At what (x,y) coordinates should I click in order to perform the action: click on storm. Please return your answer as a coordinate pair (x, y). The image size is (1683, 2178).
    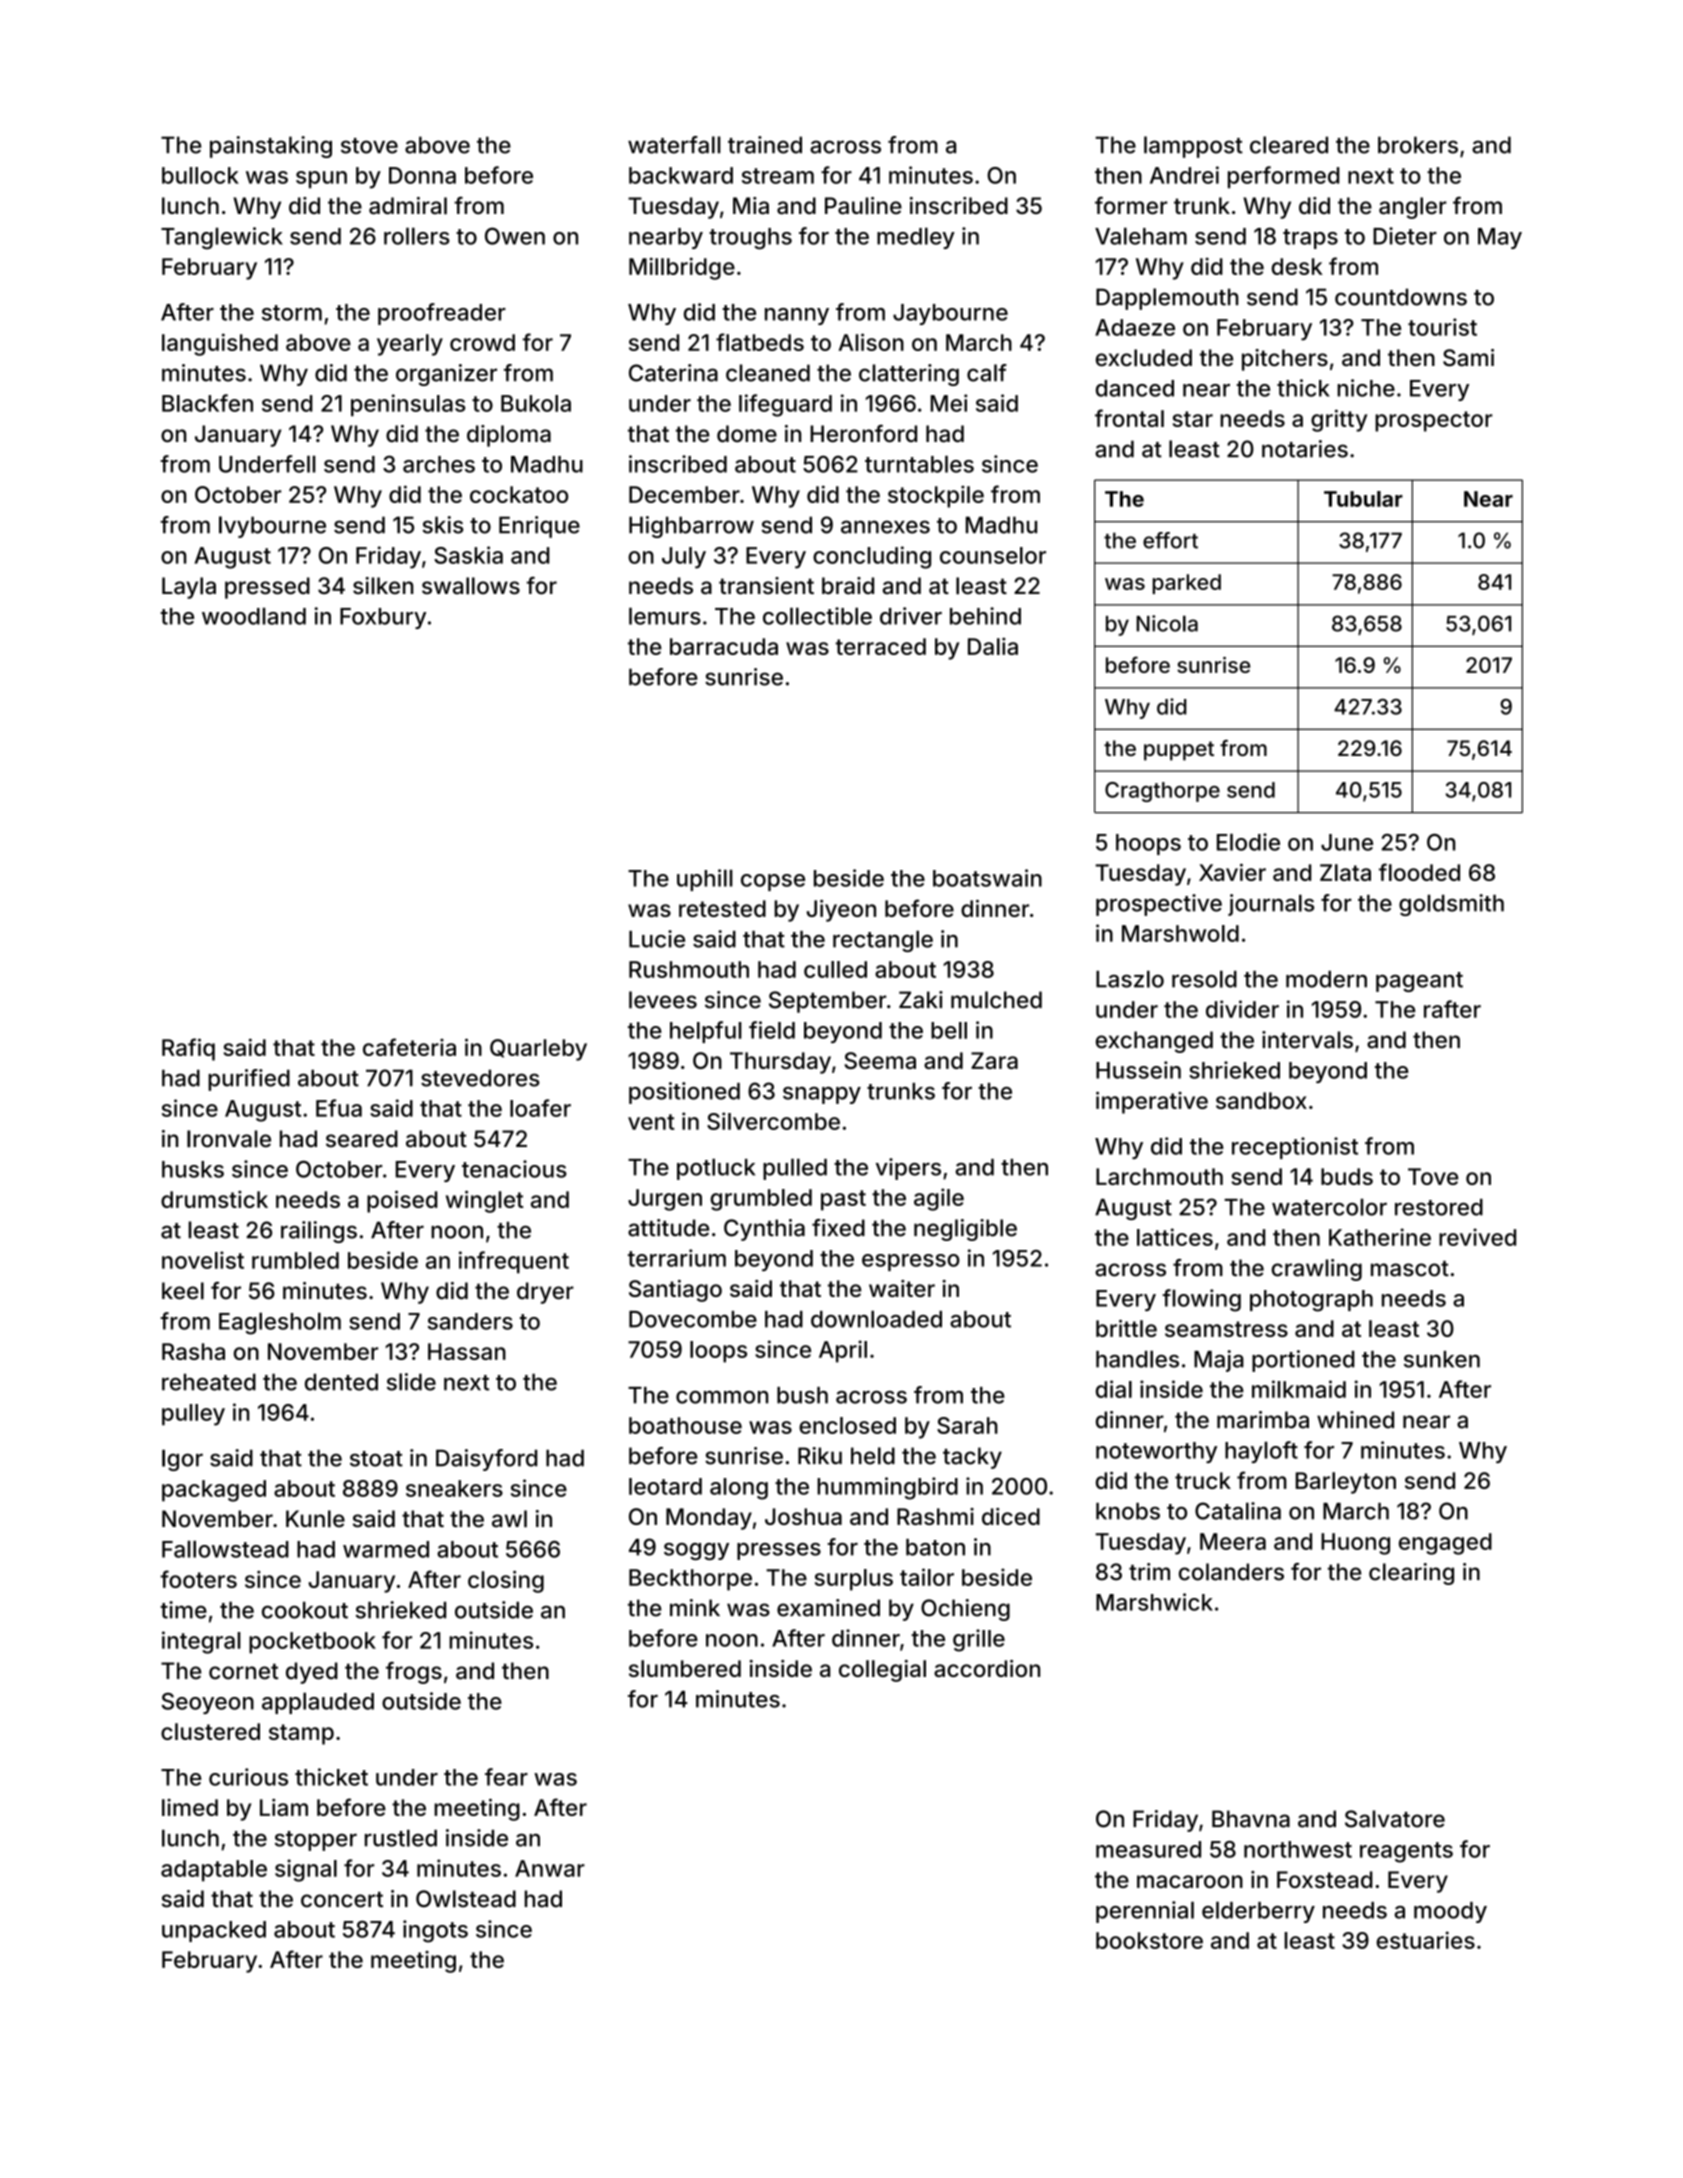
    Looking at the image, I should click on (292, 313).
